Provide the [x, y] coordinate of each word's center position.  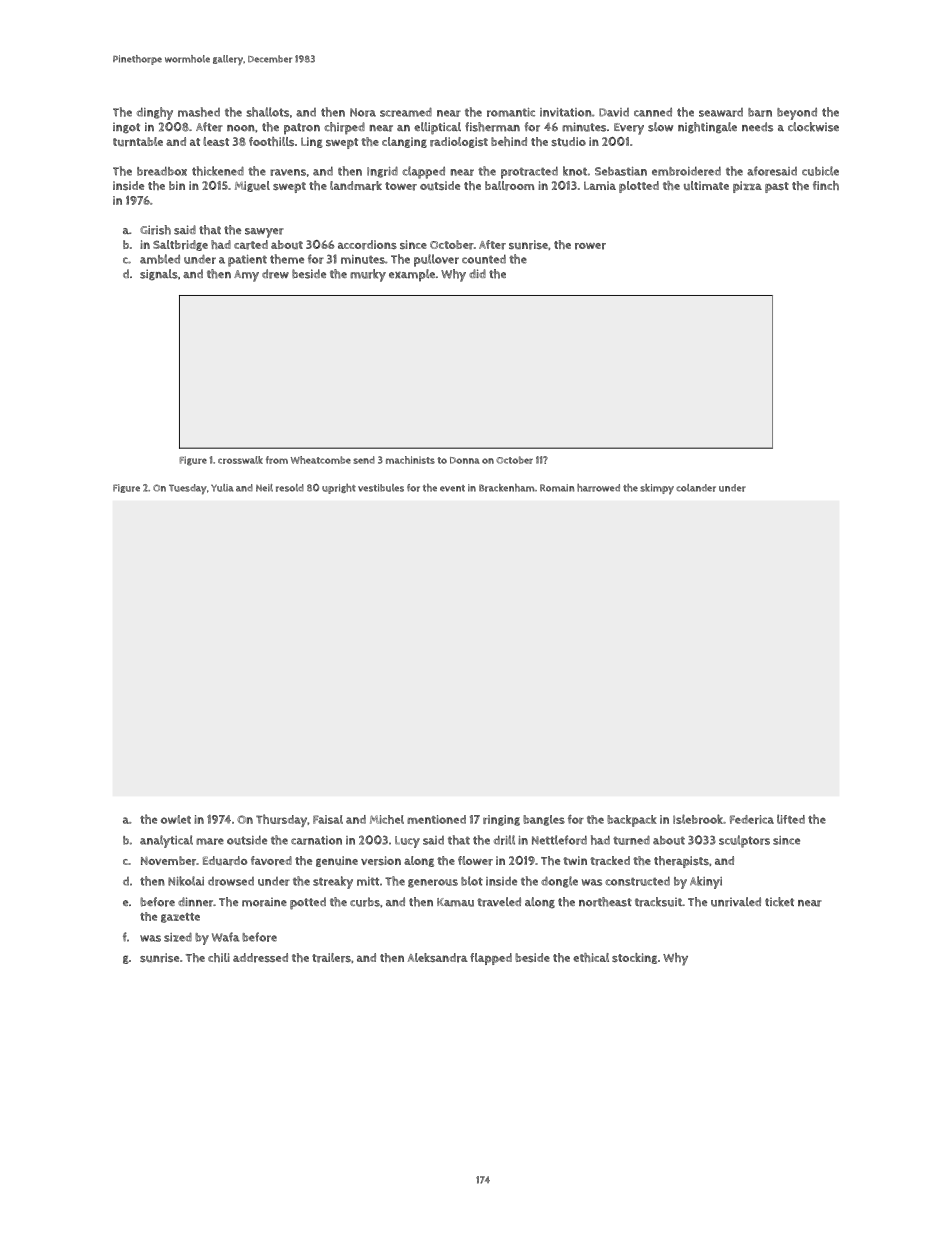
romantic [511, 112]
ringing [501, 820]
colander [696, 488]
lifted [791, 819]
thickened [218, 171]
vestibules [381, 488]
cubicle [820, 171]
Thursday [281, 820]
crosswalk [240, 460]
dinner [195, 902]
